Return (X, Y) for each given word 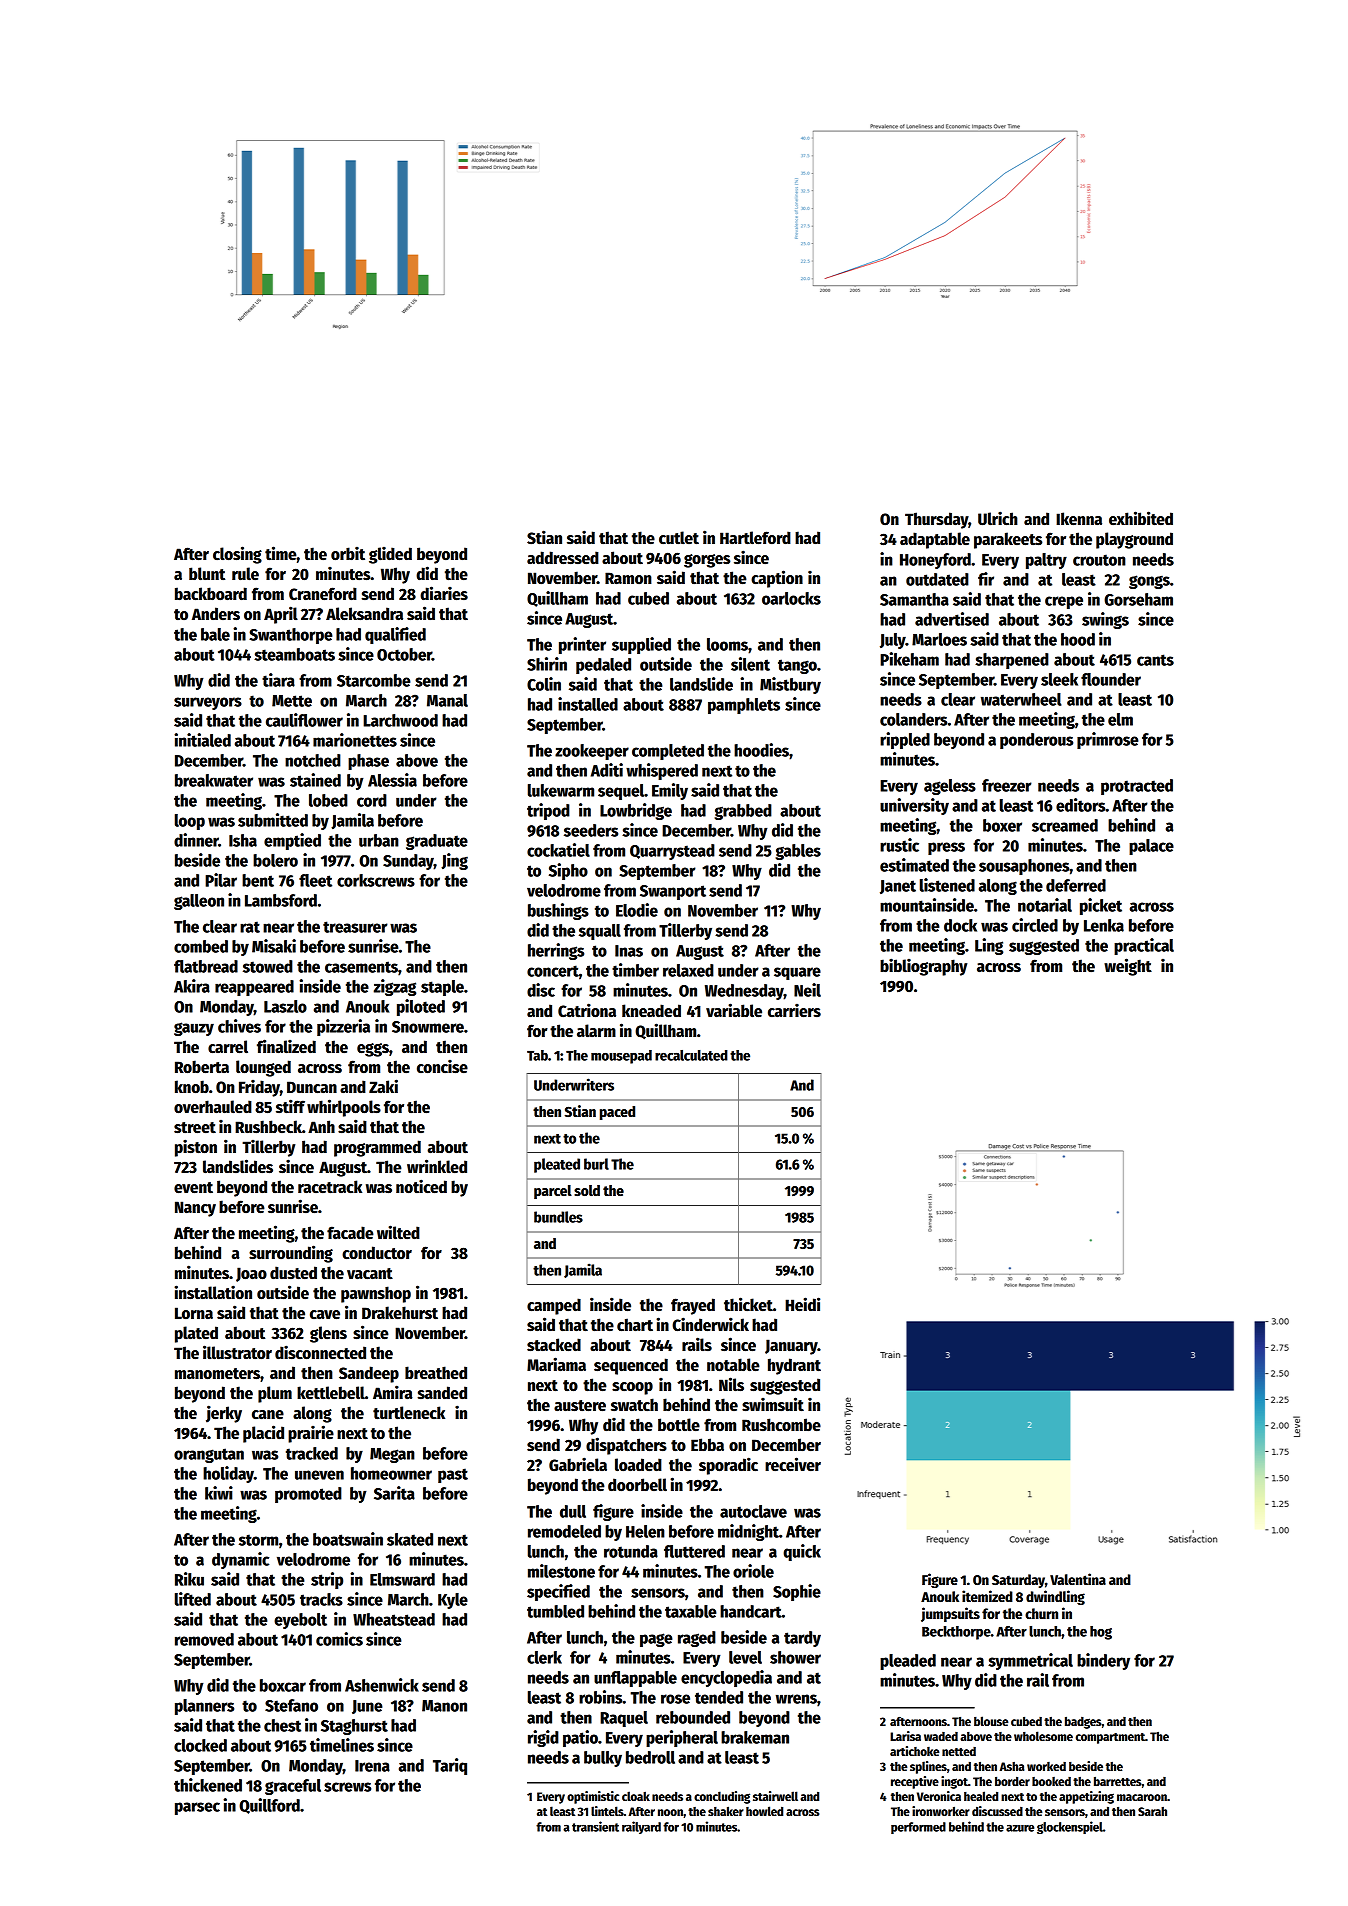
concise (442, 1066)
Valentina (1078, 1579)
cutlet (679, 538)
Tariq (450, 1766)
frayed (693, 1306)
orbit (348, 553)
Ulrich (998, 518)
